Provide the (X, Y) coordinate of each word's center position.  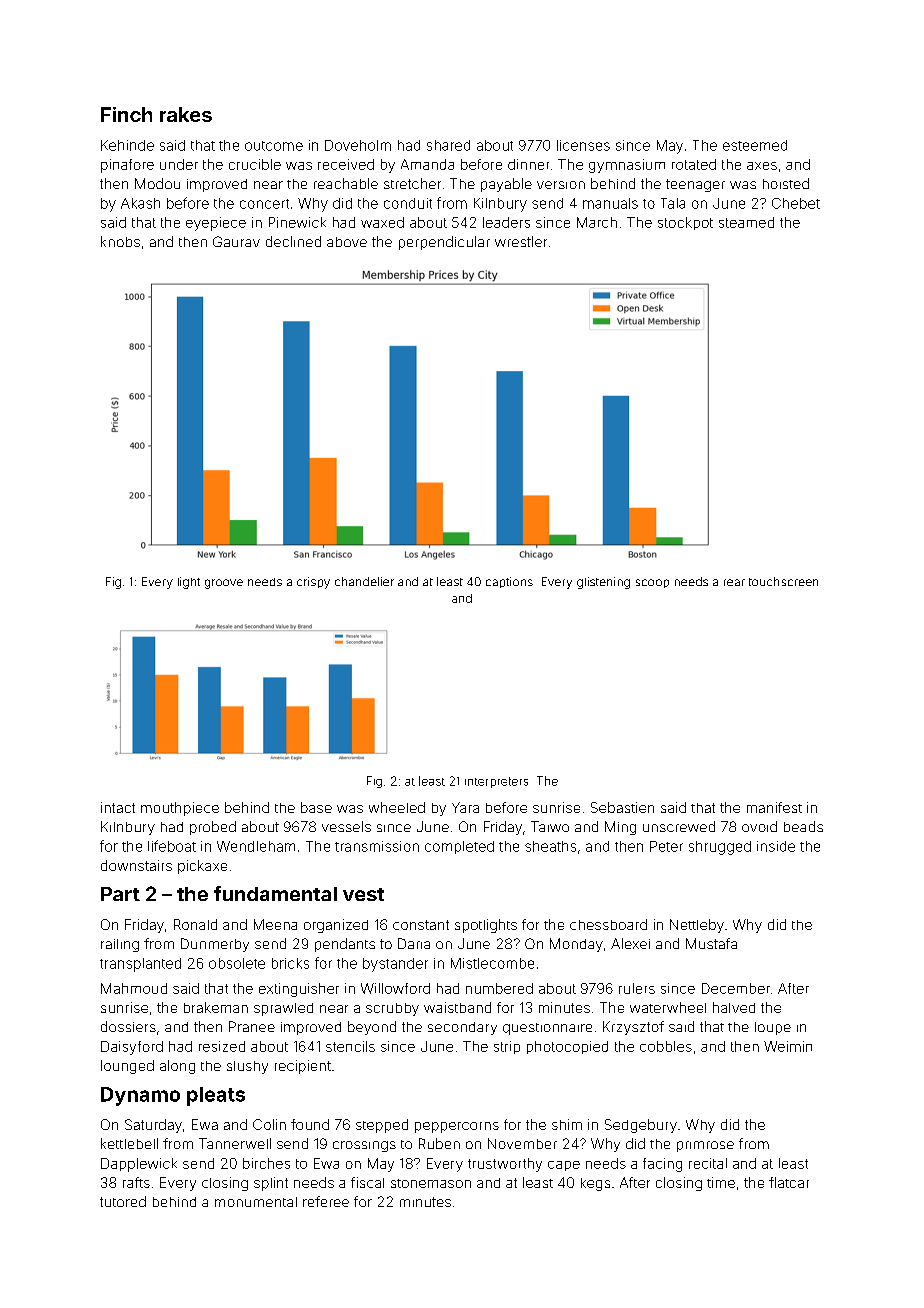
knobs (120, 241)
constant (421, 925)
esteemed (755, 145)
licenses (583, 145)
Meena (275, 924)
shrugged (720, 848)
